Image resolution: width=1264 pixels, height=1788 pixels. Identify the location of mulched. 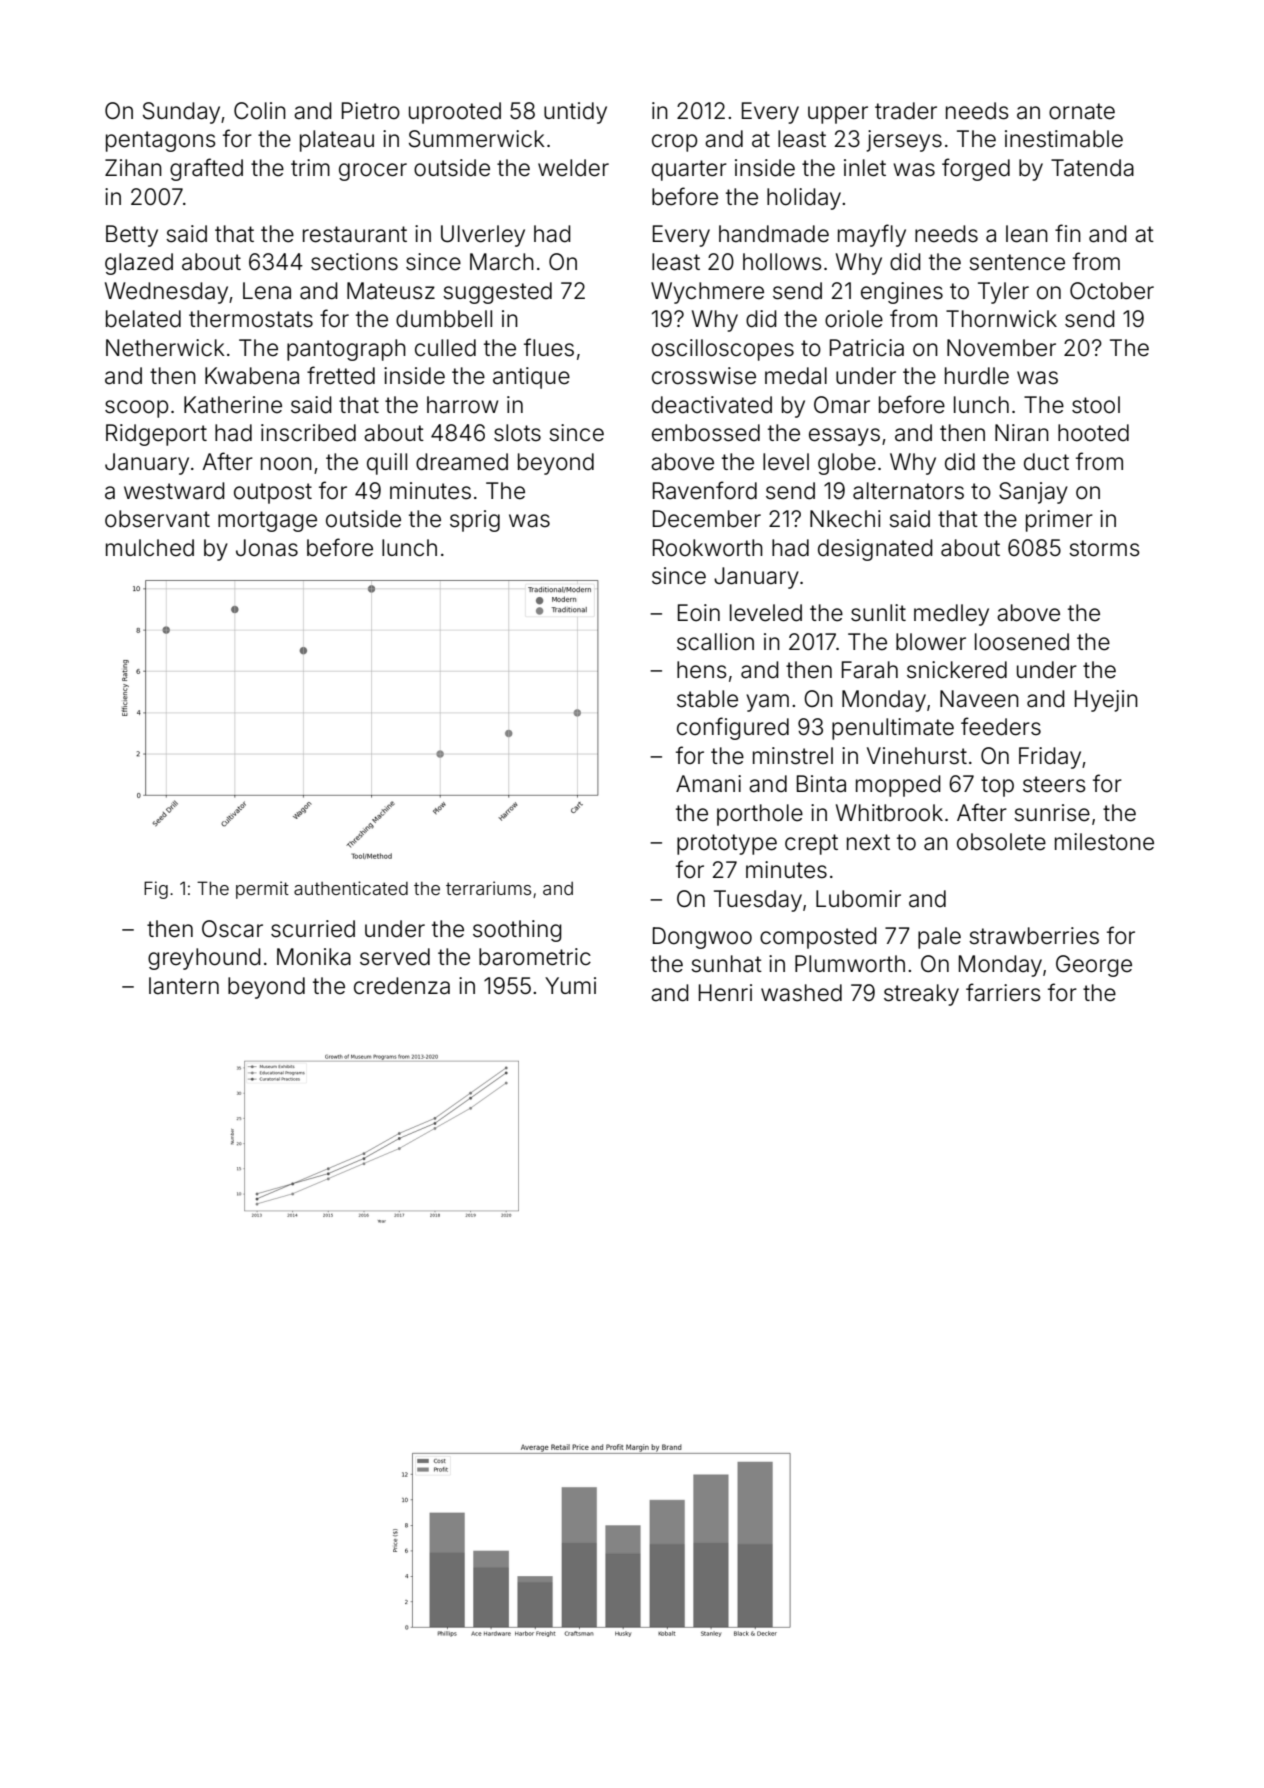
(150, 548).
